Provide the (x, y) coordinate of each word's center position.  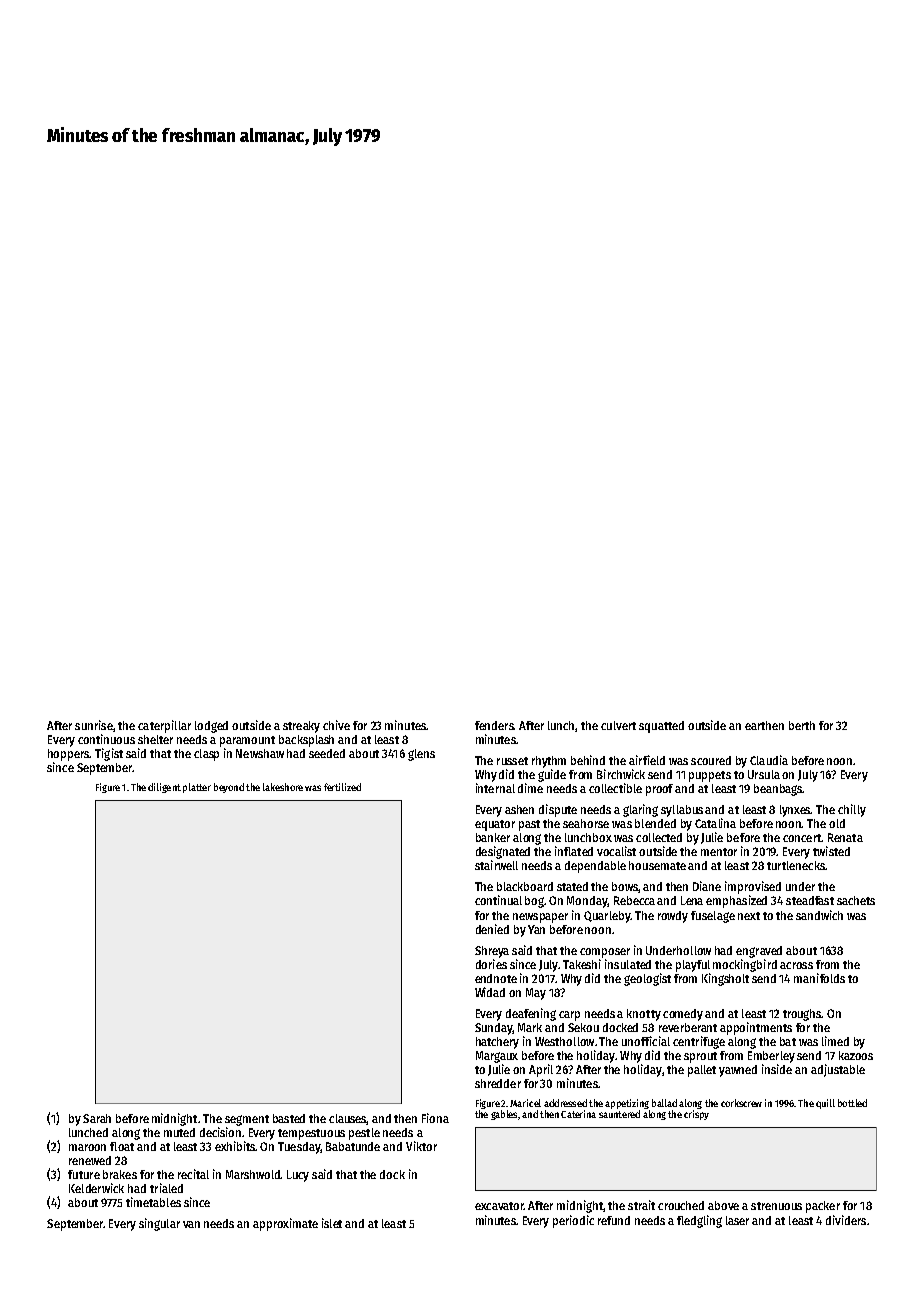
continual (498, 900)
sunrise (94, 725)
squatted (661, 727)
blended (655, 823)
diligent (164, 788)
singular (159, 1224)
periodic (573, 1221)
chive (336, 725)
